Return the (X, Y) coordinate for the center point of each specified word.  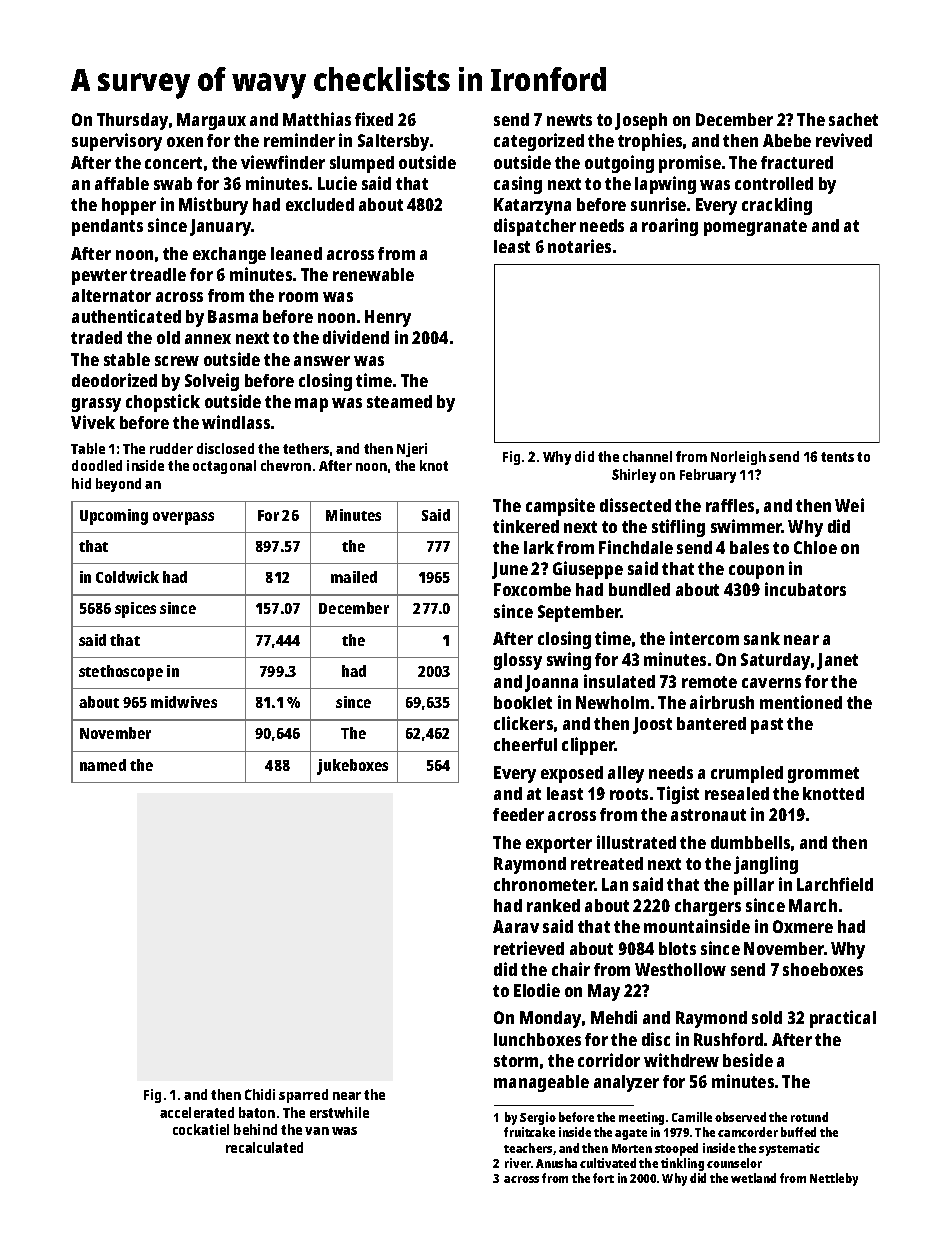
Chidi (260, 1094)
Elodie (537, 990)
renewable (373, 274)
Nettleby (834, 1179)
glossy (518, 661)
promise (690, 164)
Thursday (132, 121)
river (518, 1163)
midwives (184, 702)
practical (843, 1019)
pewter (99, 277)
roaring (670, 227)
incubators (805, 589)
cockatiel (201, 1129)
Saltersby (393, 142)
